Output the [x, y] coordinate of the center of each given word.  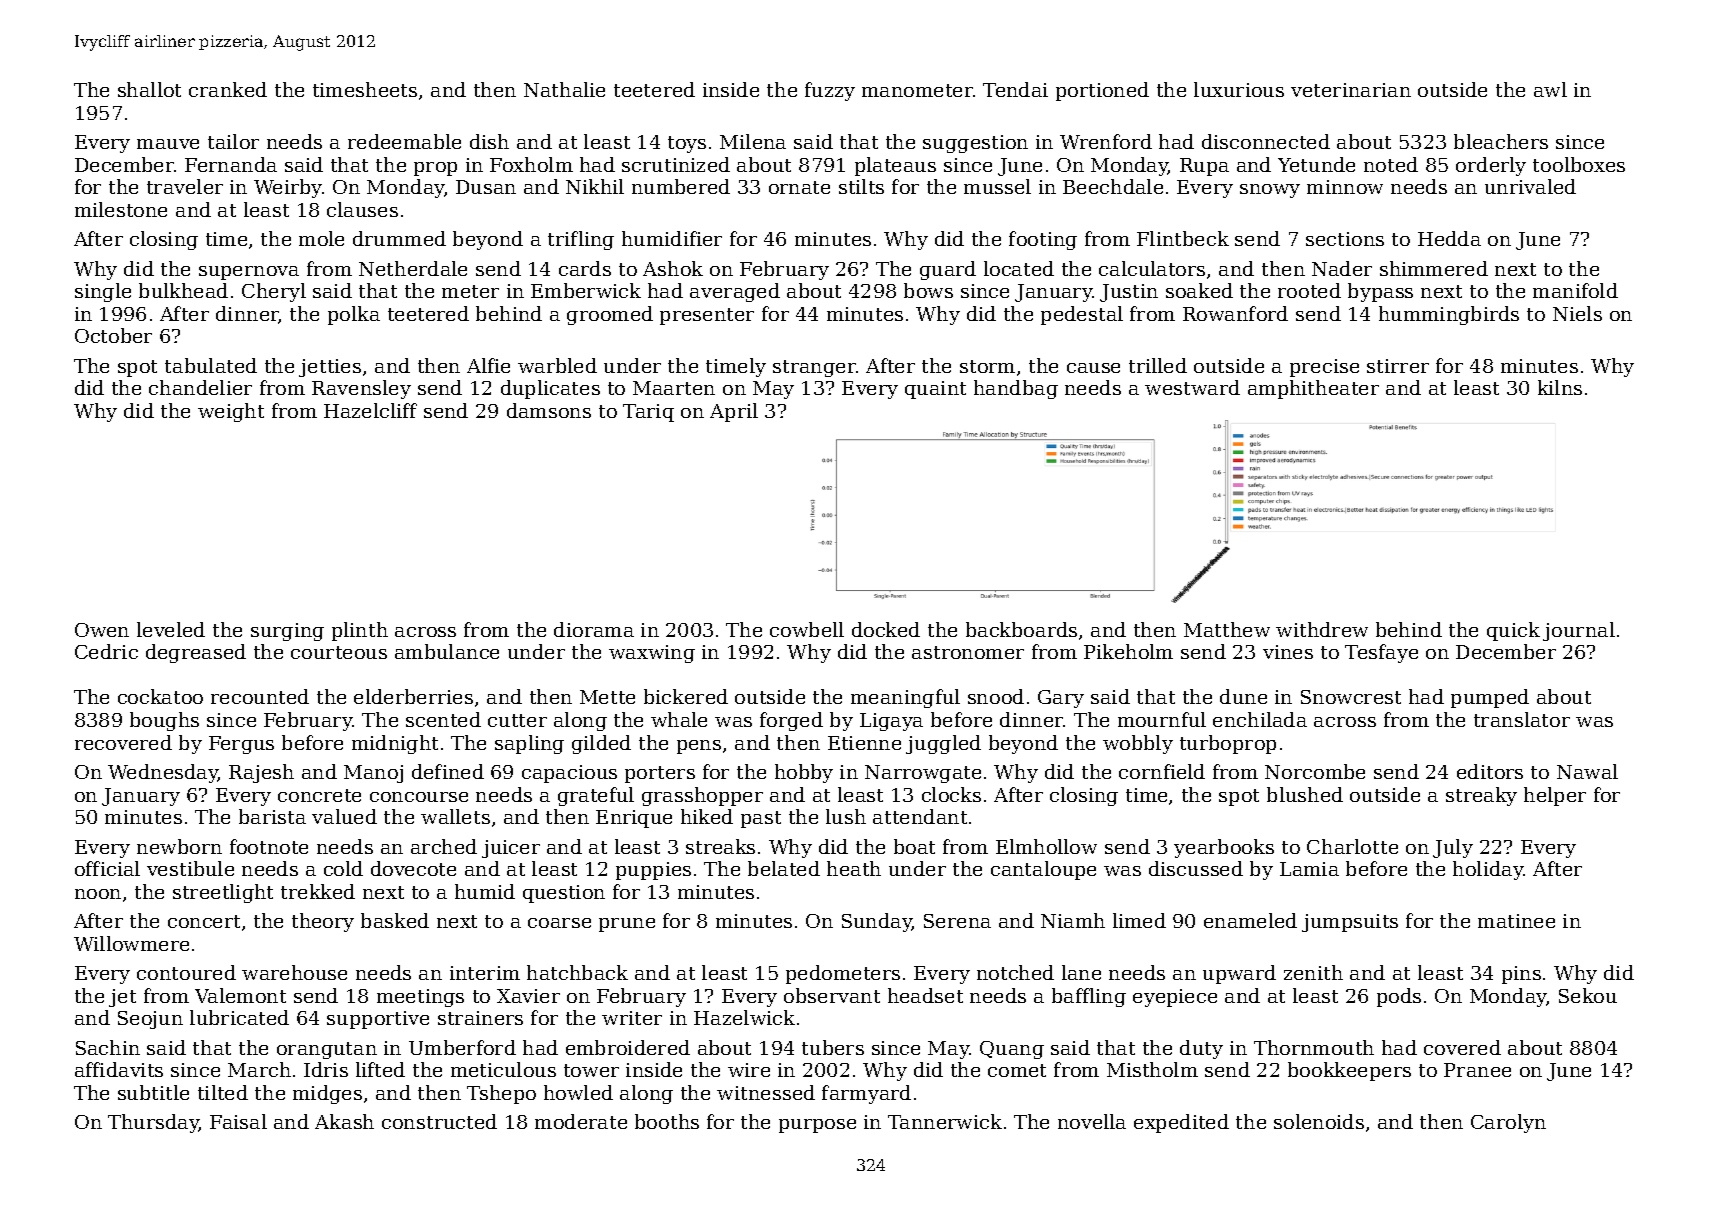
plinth [360, 631]
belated [784, 868]
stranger [814, 368]
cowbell [807, 629]
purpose [817, 1126]
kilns [1560, 387]
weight [231, 412]
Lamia [1309, 869]
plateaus [895, 166]
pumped [1490, 698]
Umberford [462, 1047]
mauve [168, 144]
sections [1345, 239]
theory [323, 922]
